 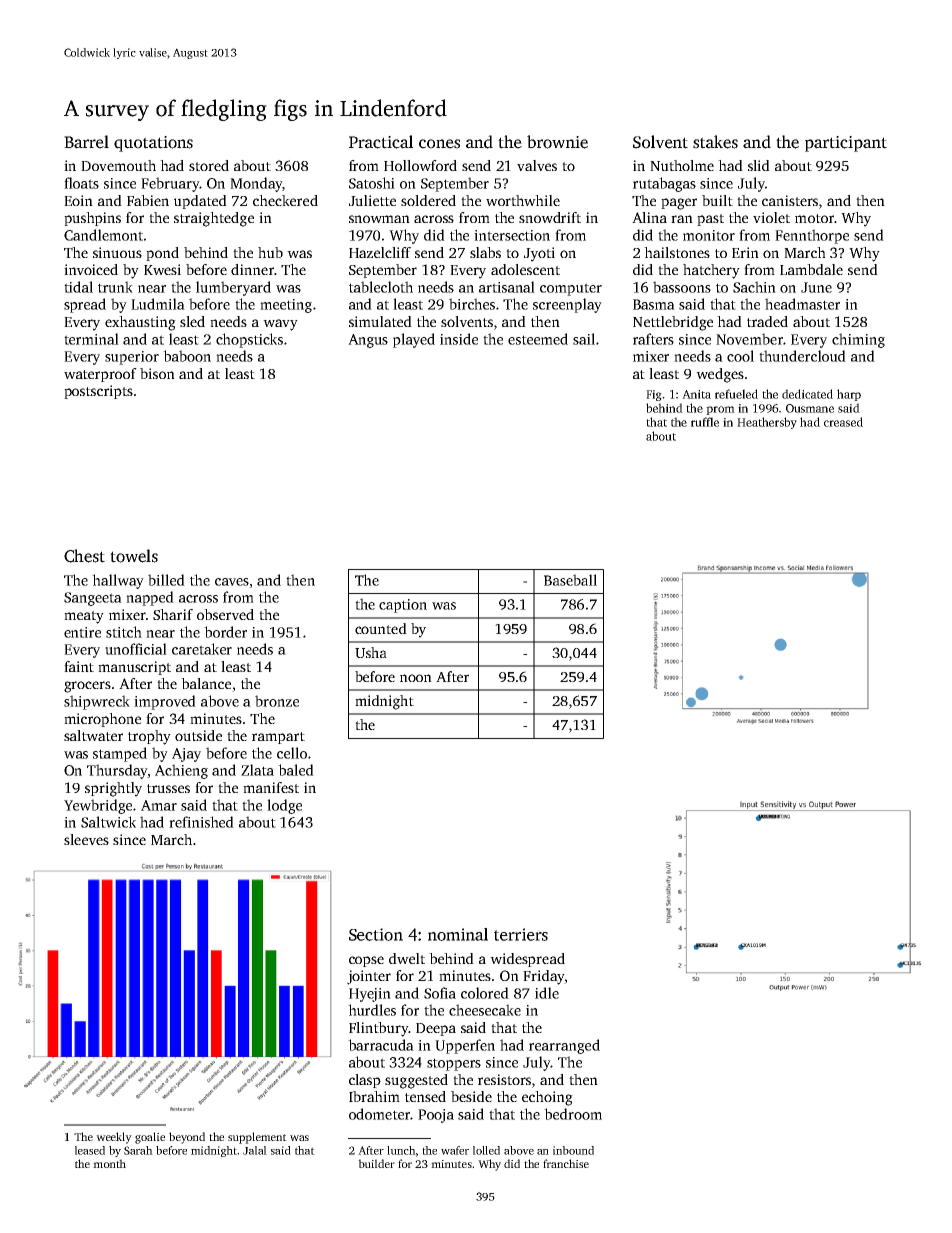 I want to click on Practical, so click(x=381, y=142).
